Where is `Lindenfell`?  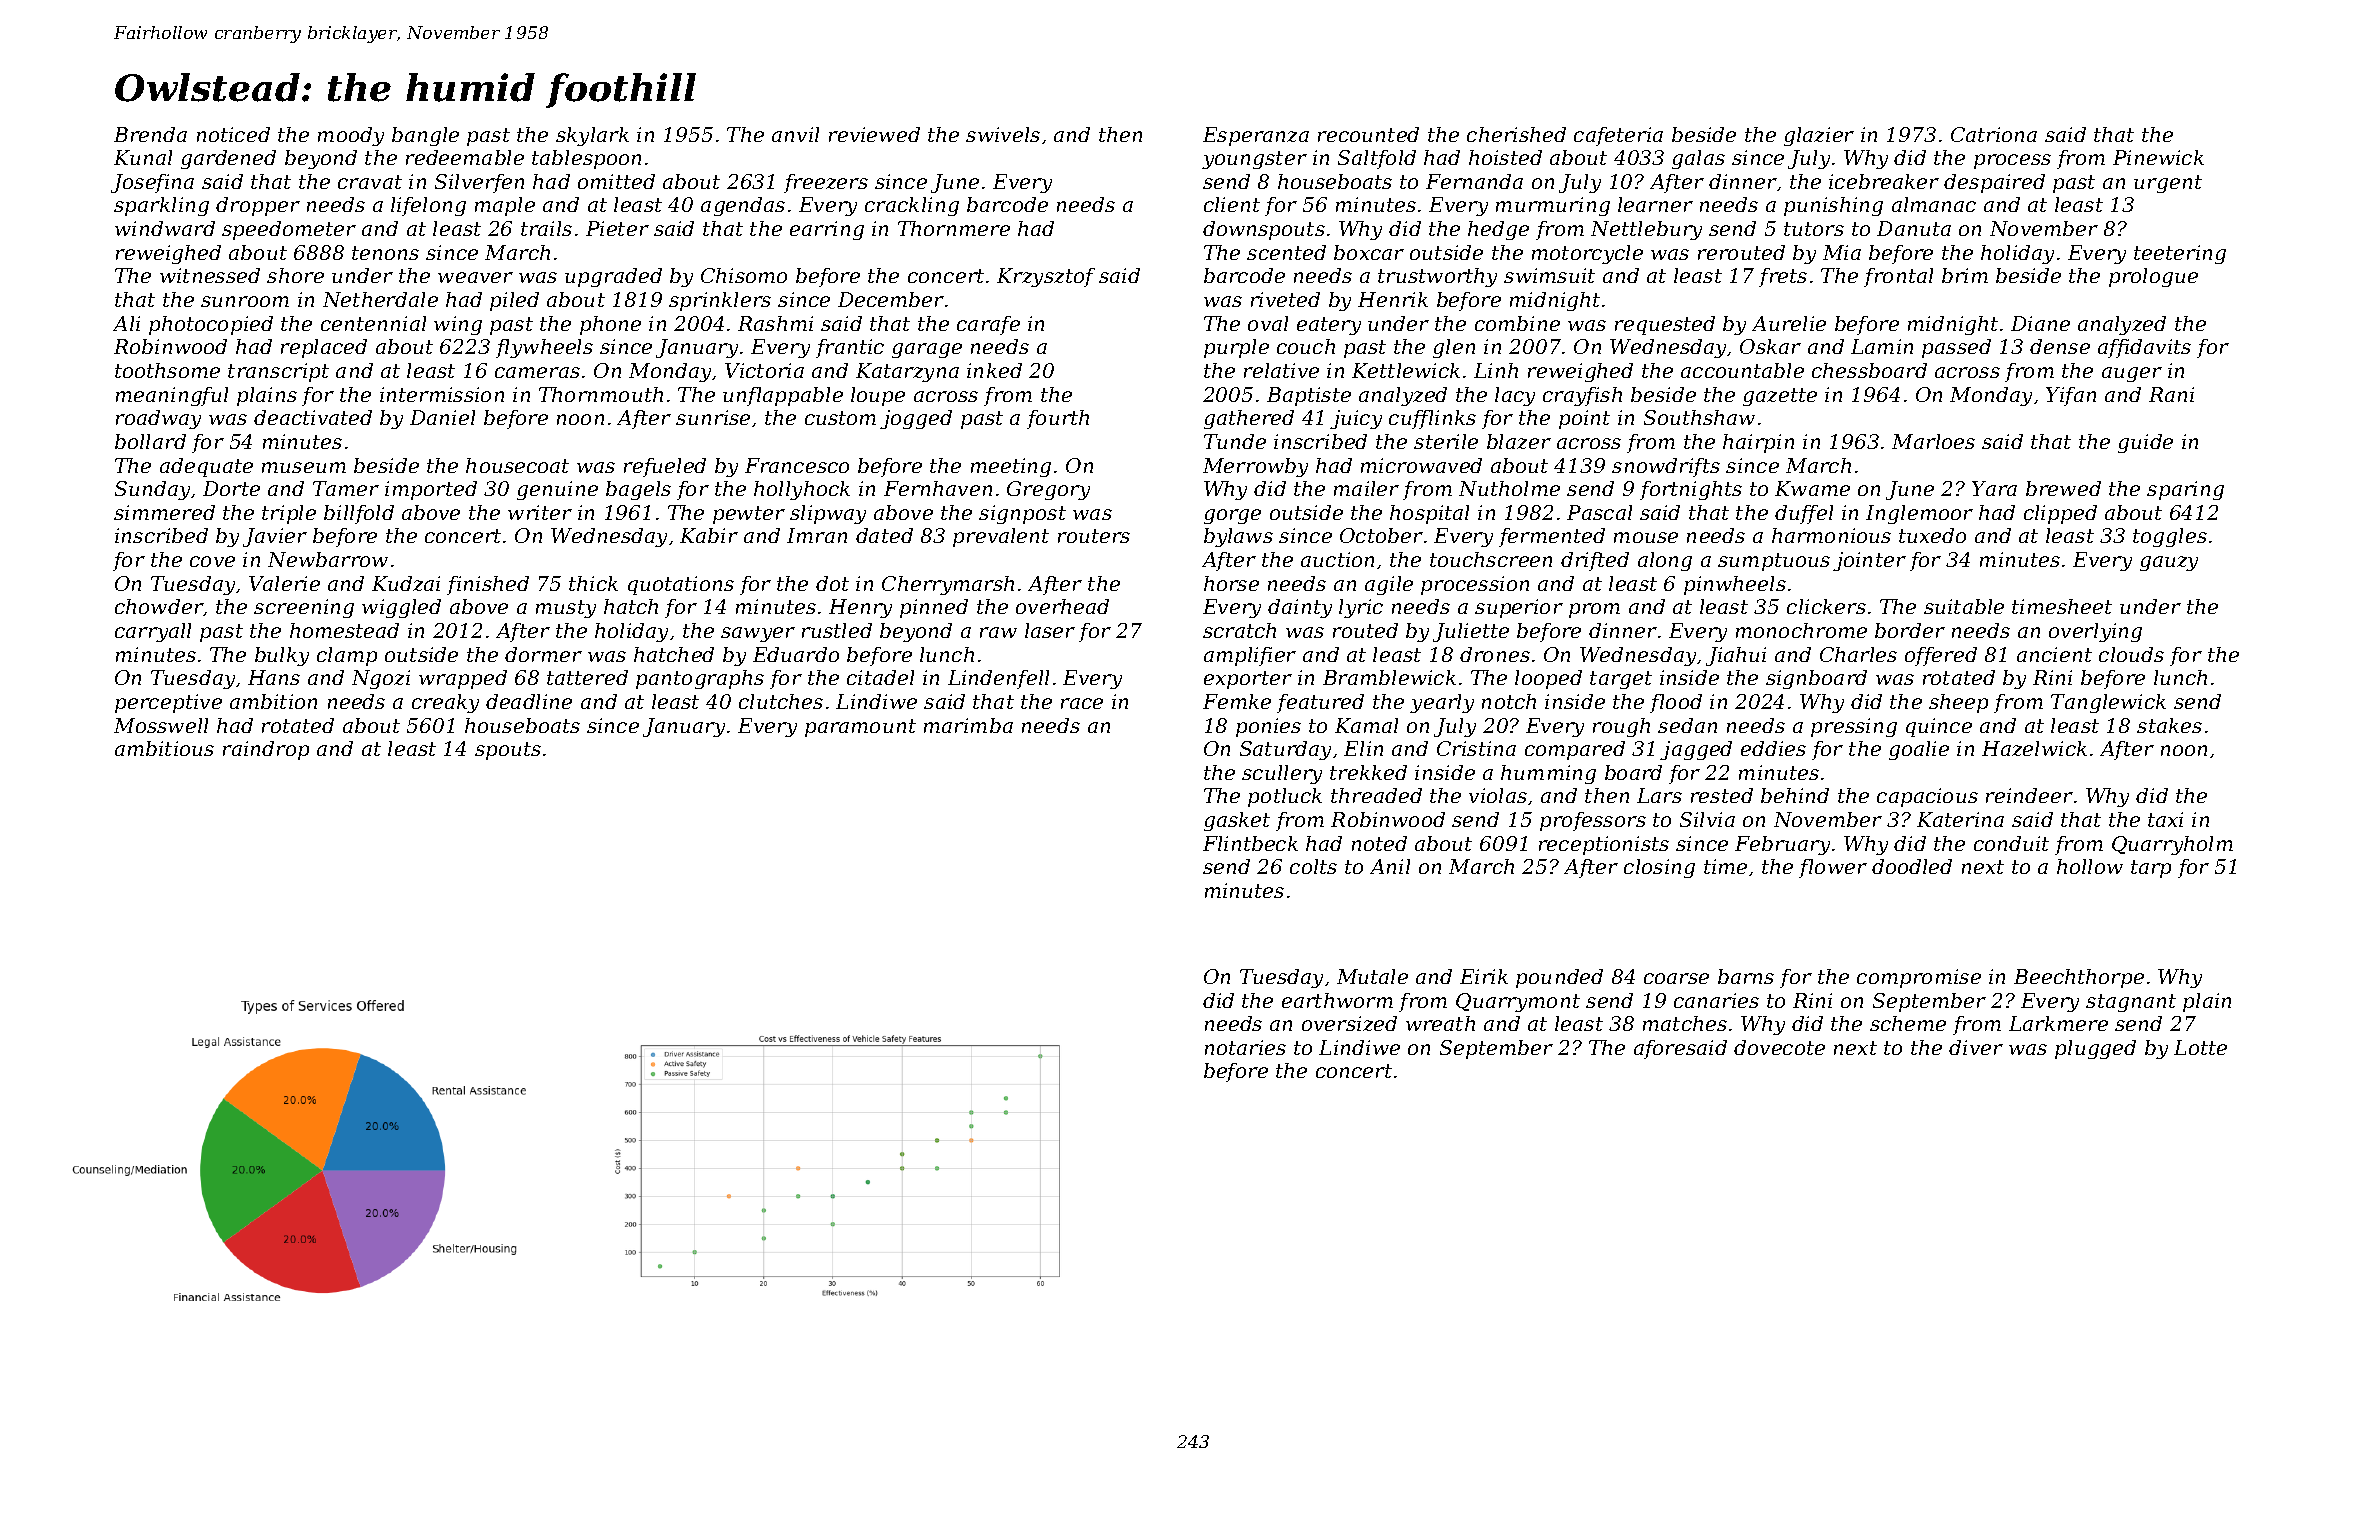
Lindenfell is located at coordinates (998, 679).
